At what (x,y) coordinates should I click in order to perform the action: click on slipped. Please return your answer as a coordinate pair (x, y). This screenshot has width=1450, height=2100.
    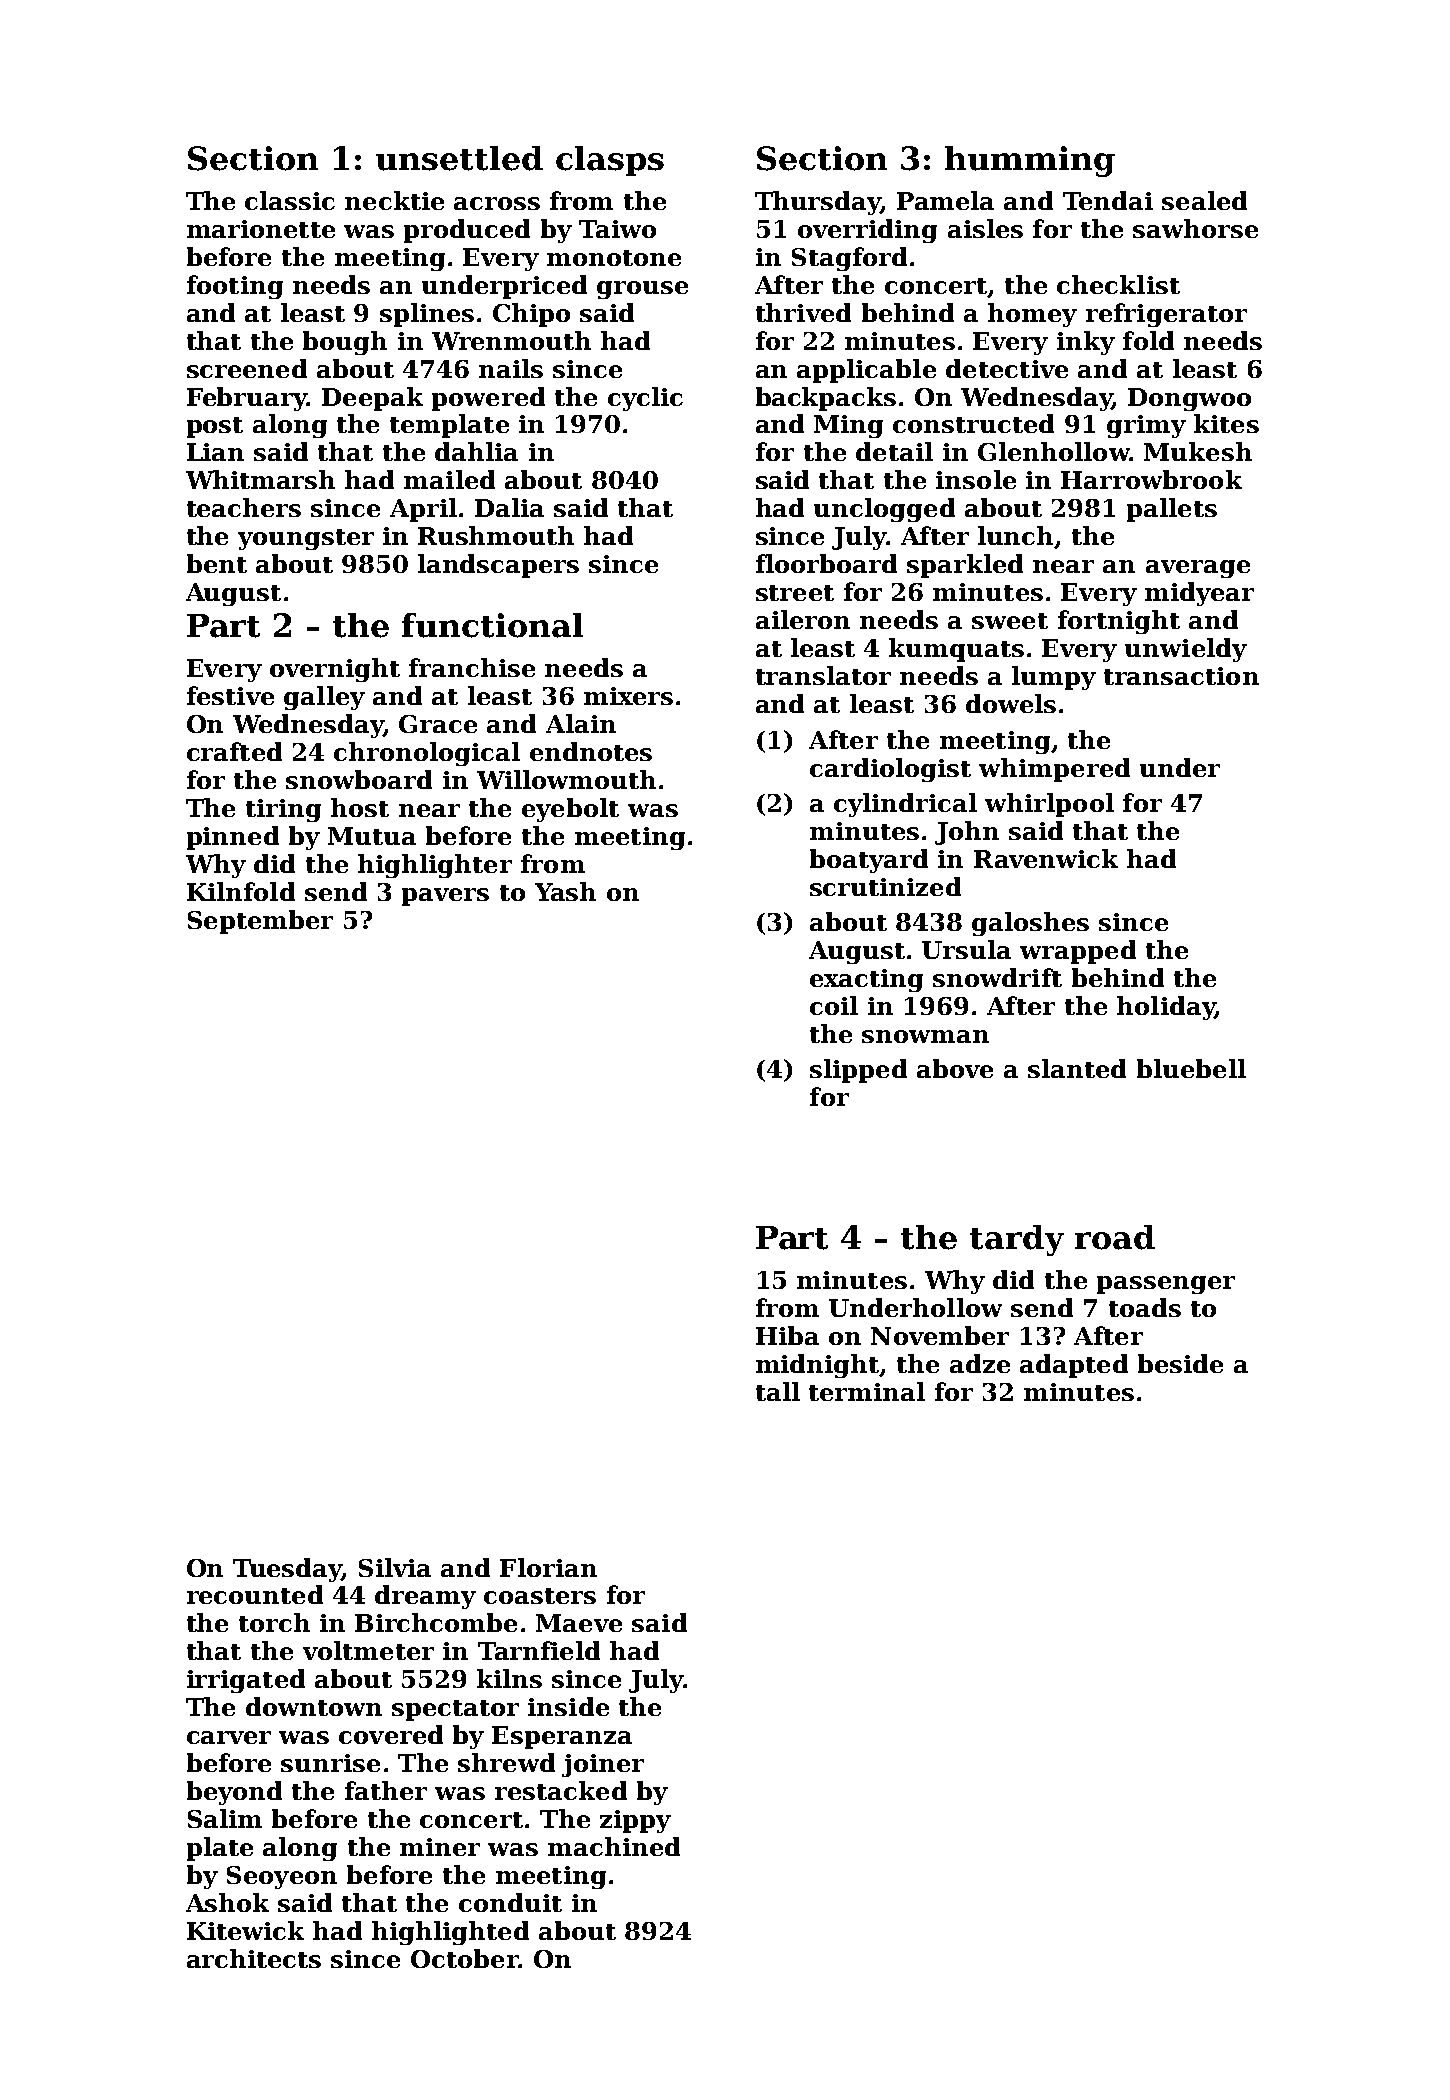
    Looking at the image, I should click on (858, 1071).
